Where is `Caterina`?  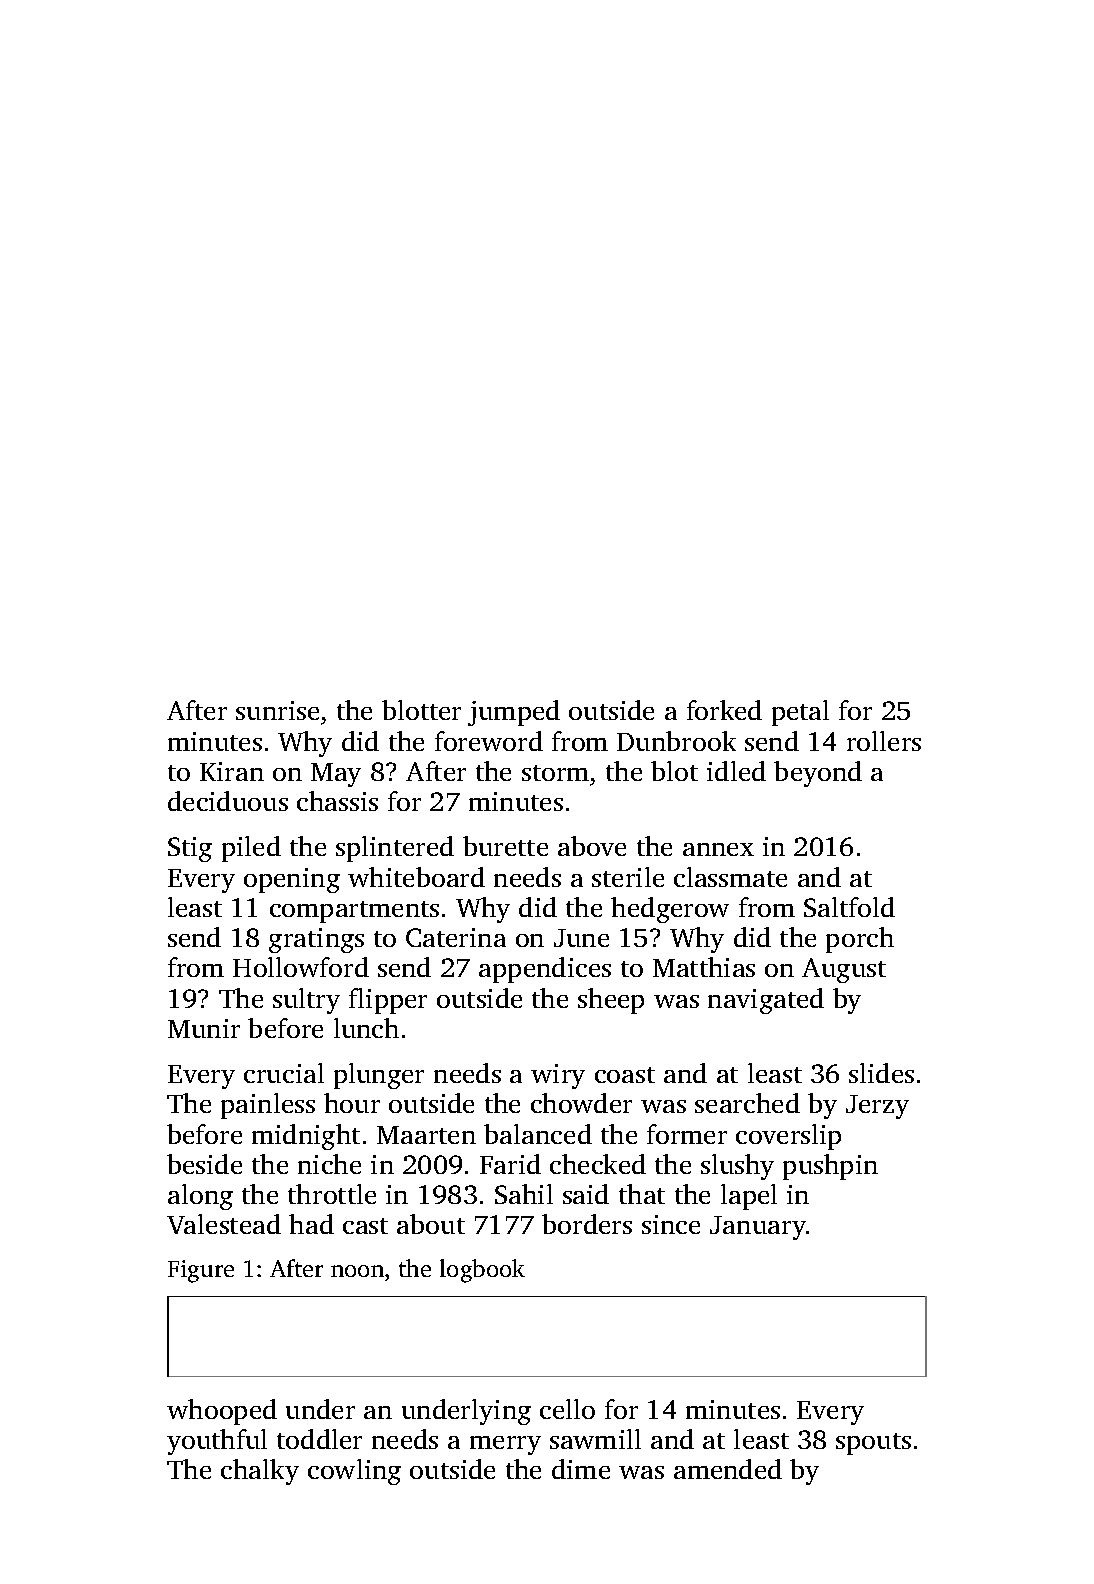
Caterina is located at coordinates (456, 937).
